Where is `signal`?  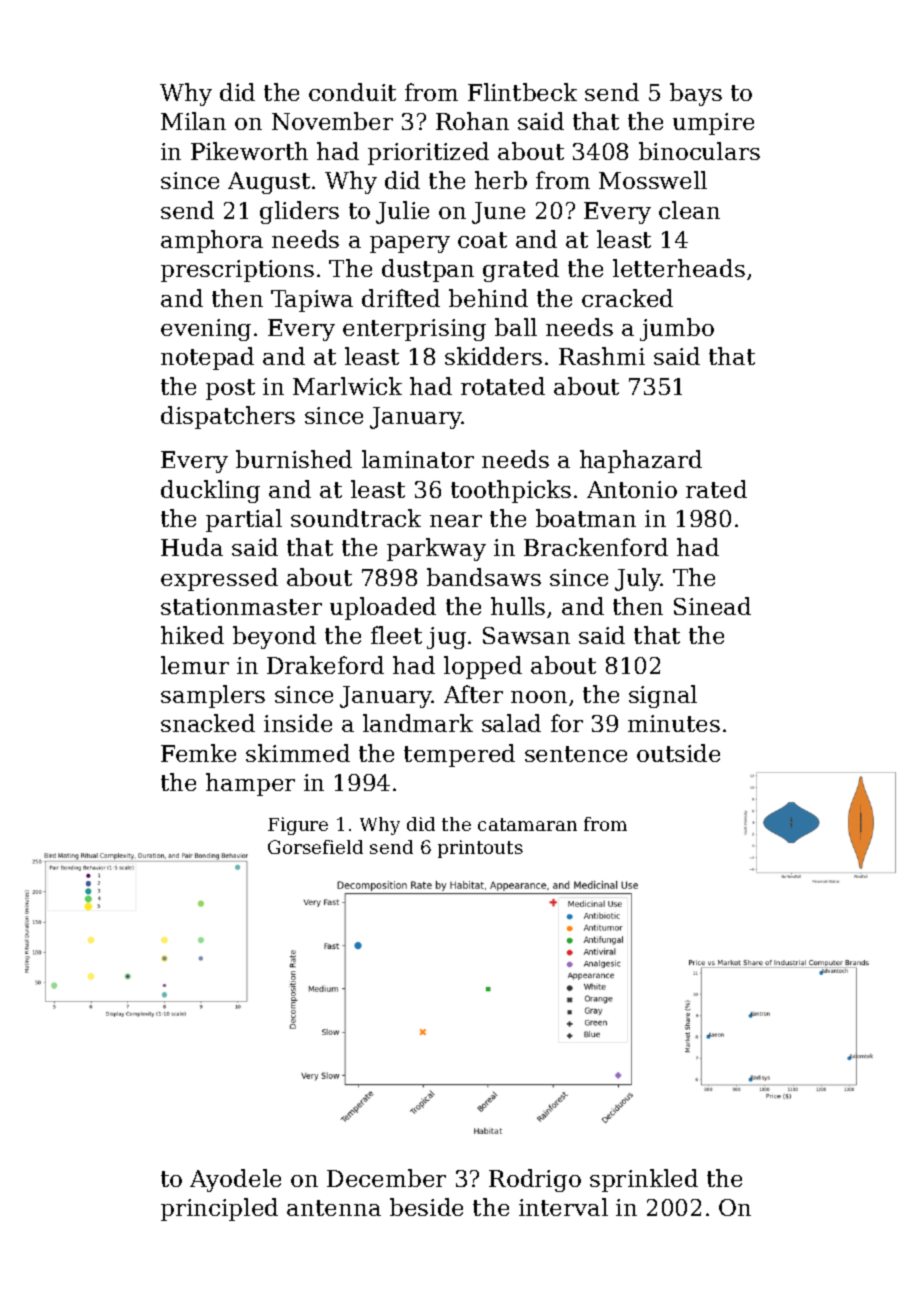 signal is located at coordinates (663, 696).
